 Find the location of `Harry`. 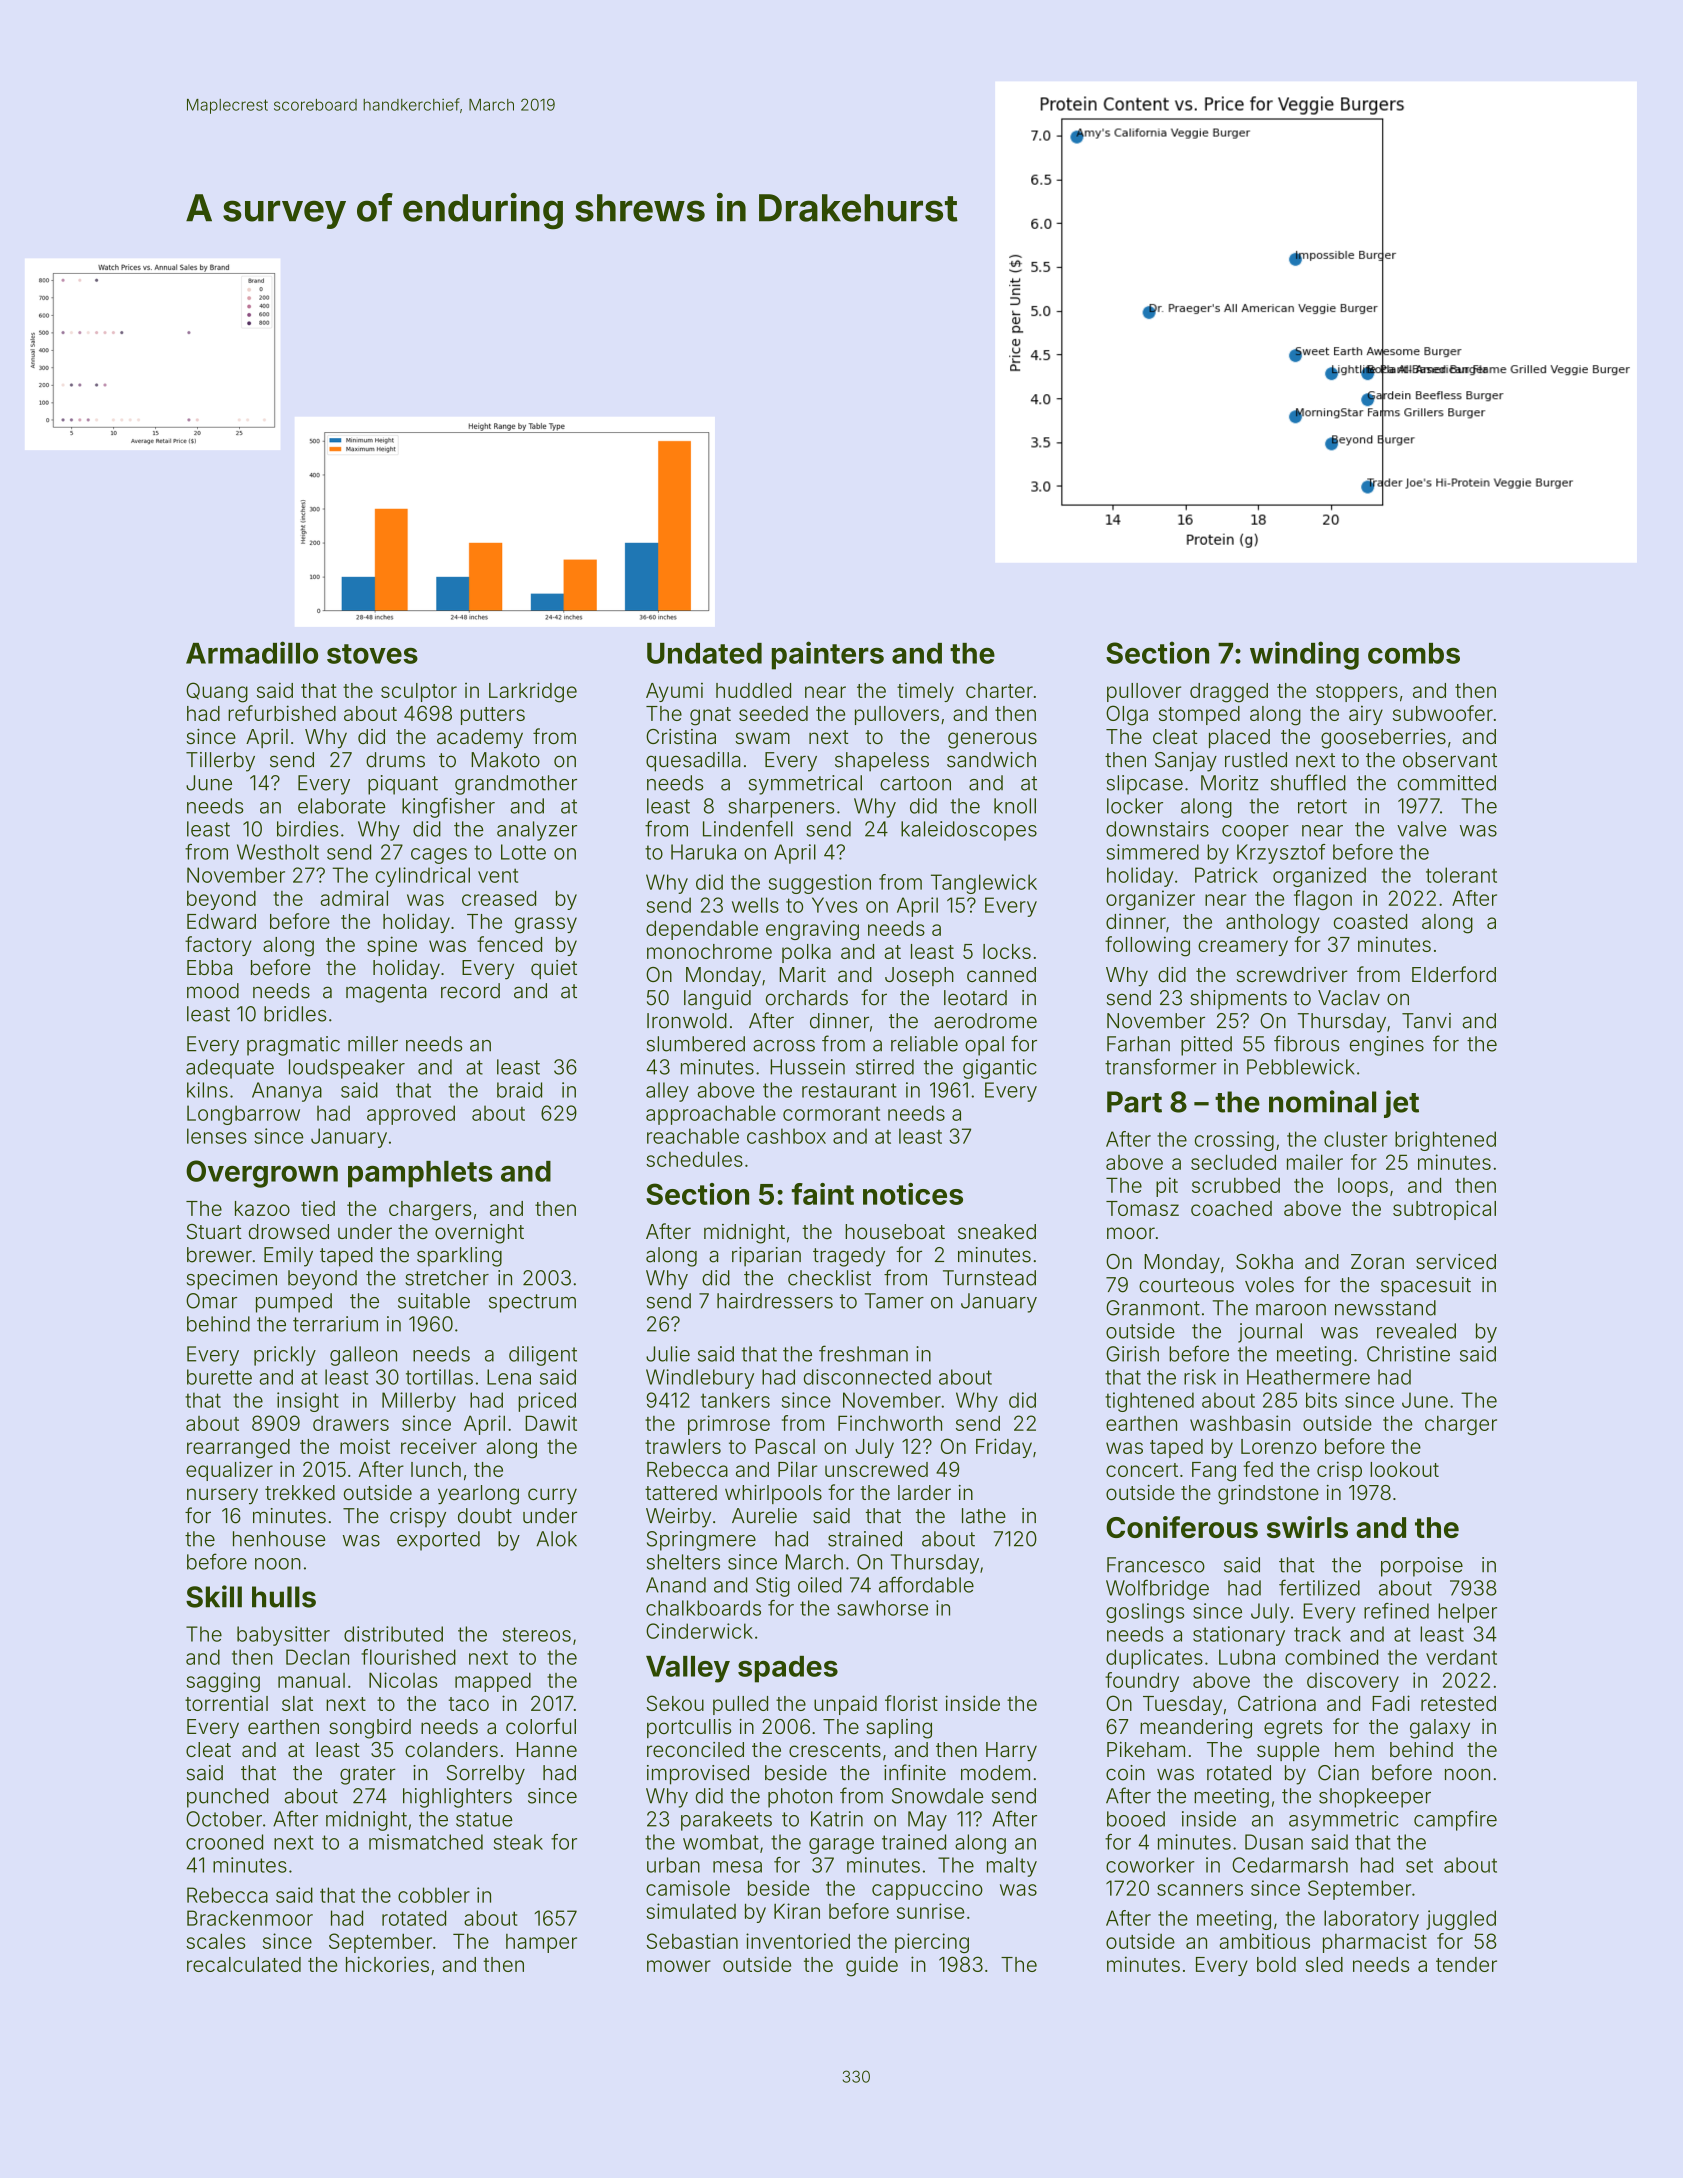

Harry is located at coordinates (1011, 1752).
